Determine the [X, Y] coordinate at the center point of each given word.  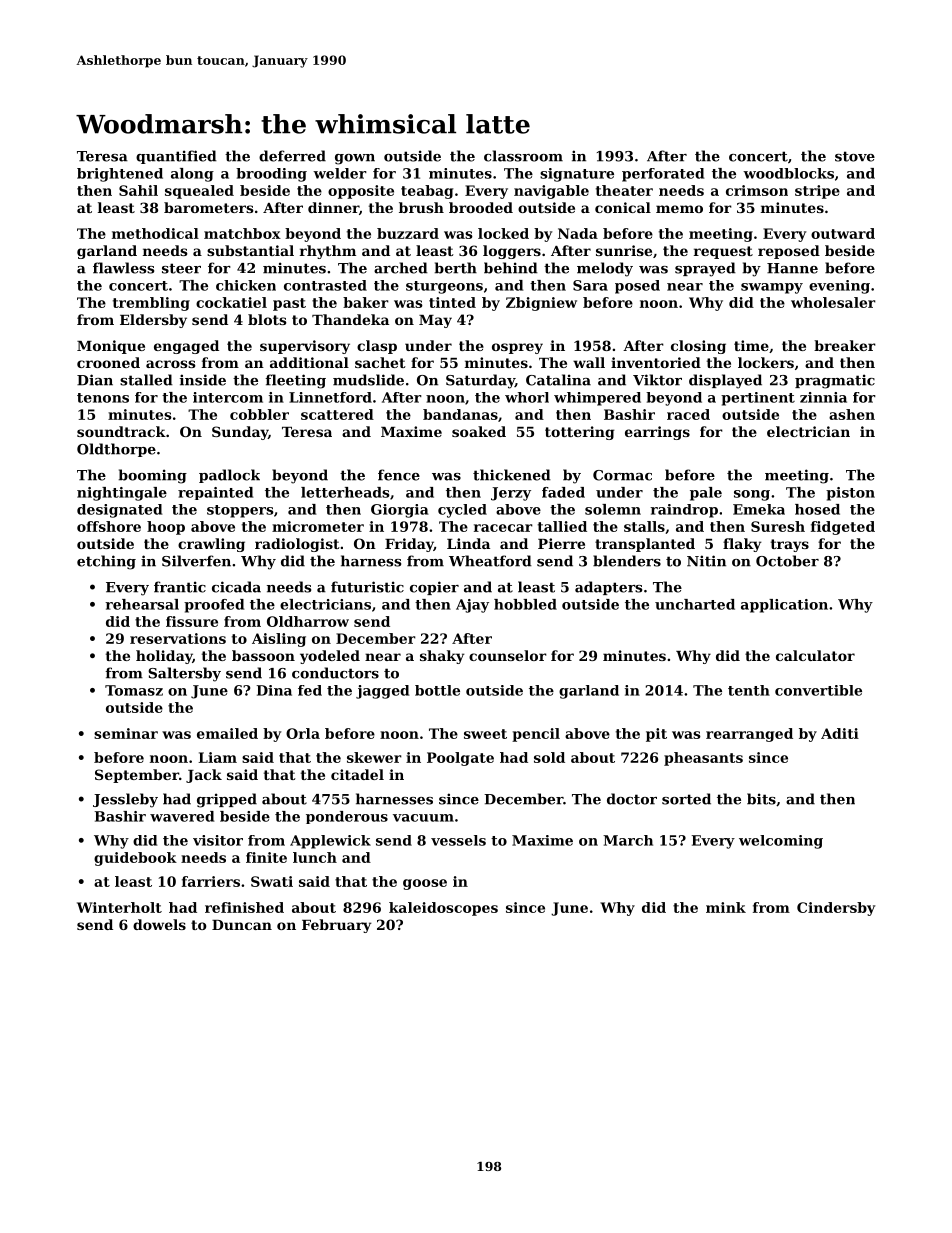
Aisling [279, 640]
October [787, 561]
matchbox [242, 233]
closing [698, 347]
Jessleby [125, 800]
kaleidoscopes [443, 909]
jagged [382, 692]
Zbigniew [541, 304]
